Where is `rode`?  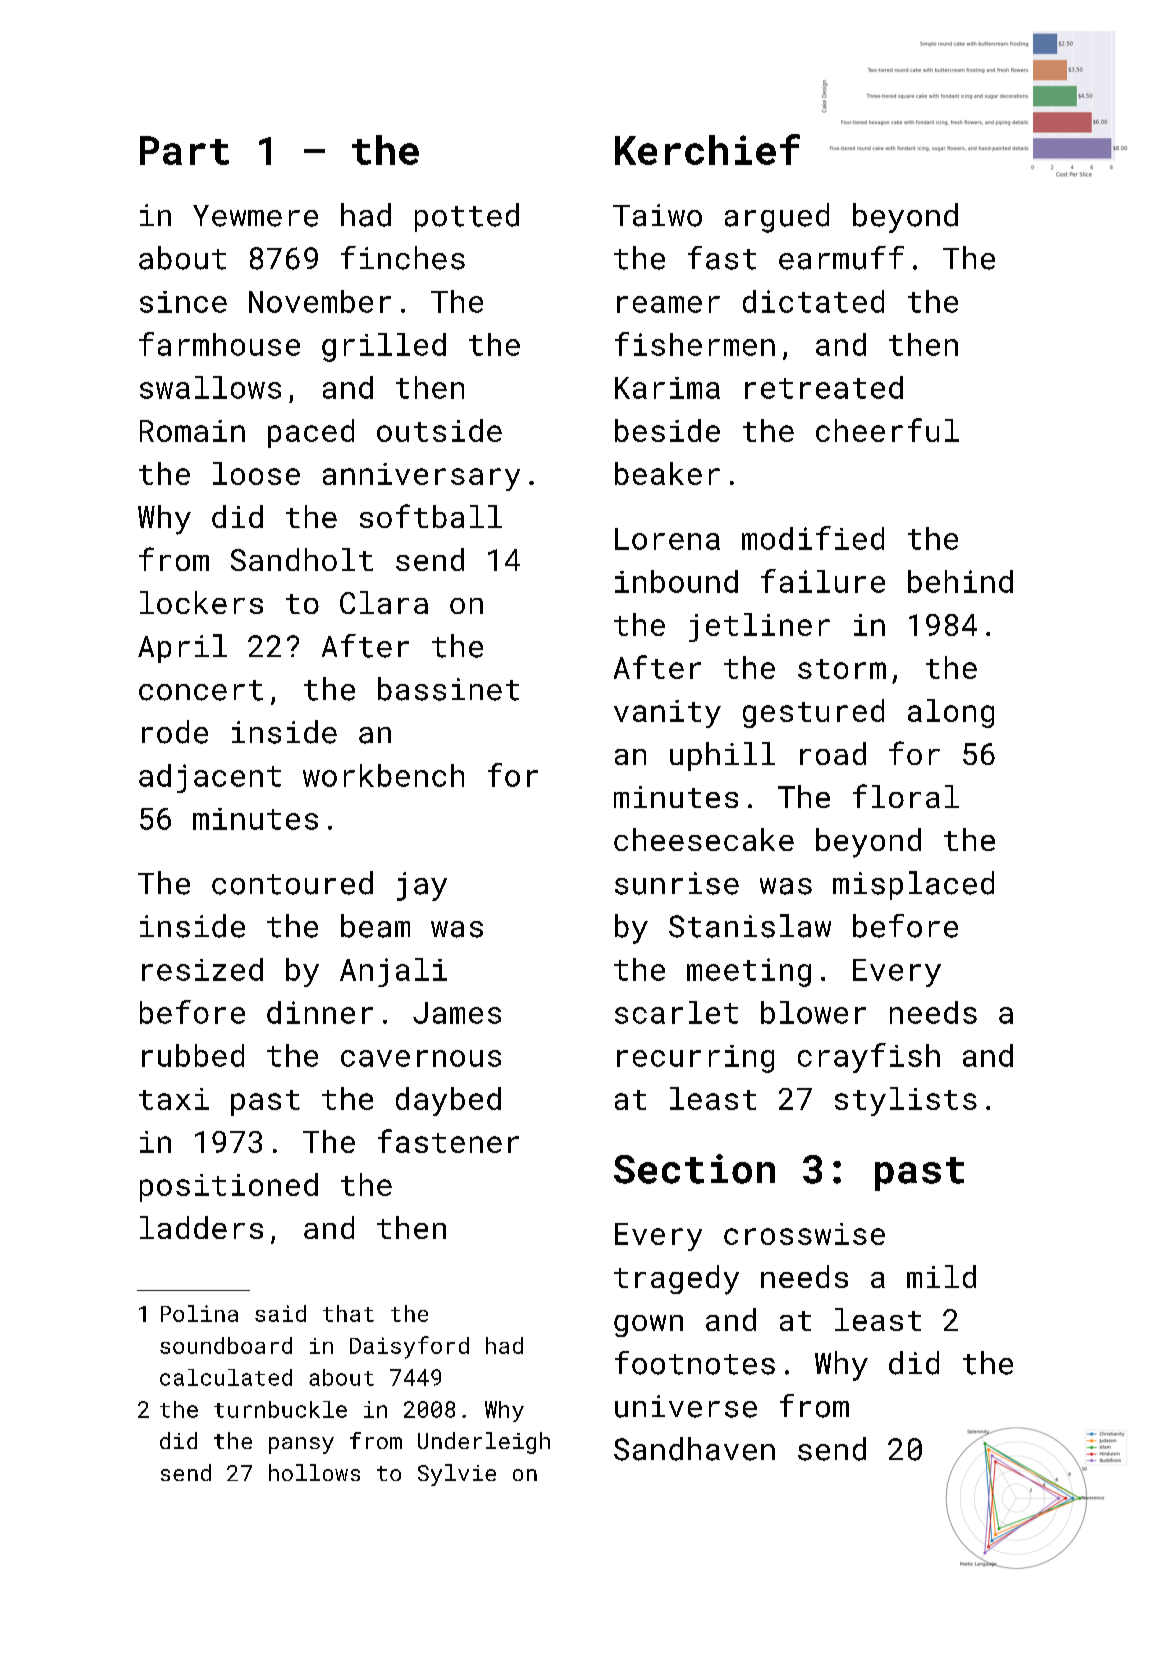 rode is located at coordinates (175, 732).
